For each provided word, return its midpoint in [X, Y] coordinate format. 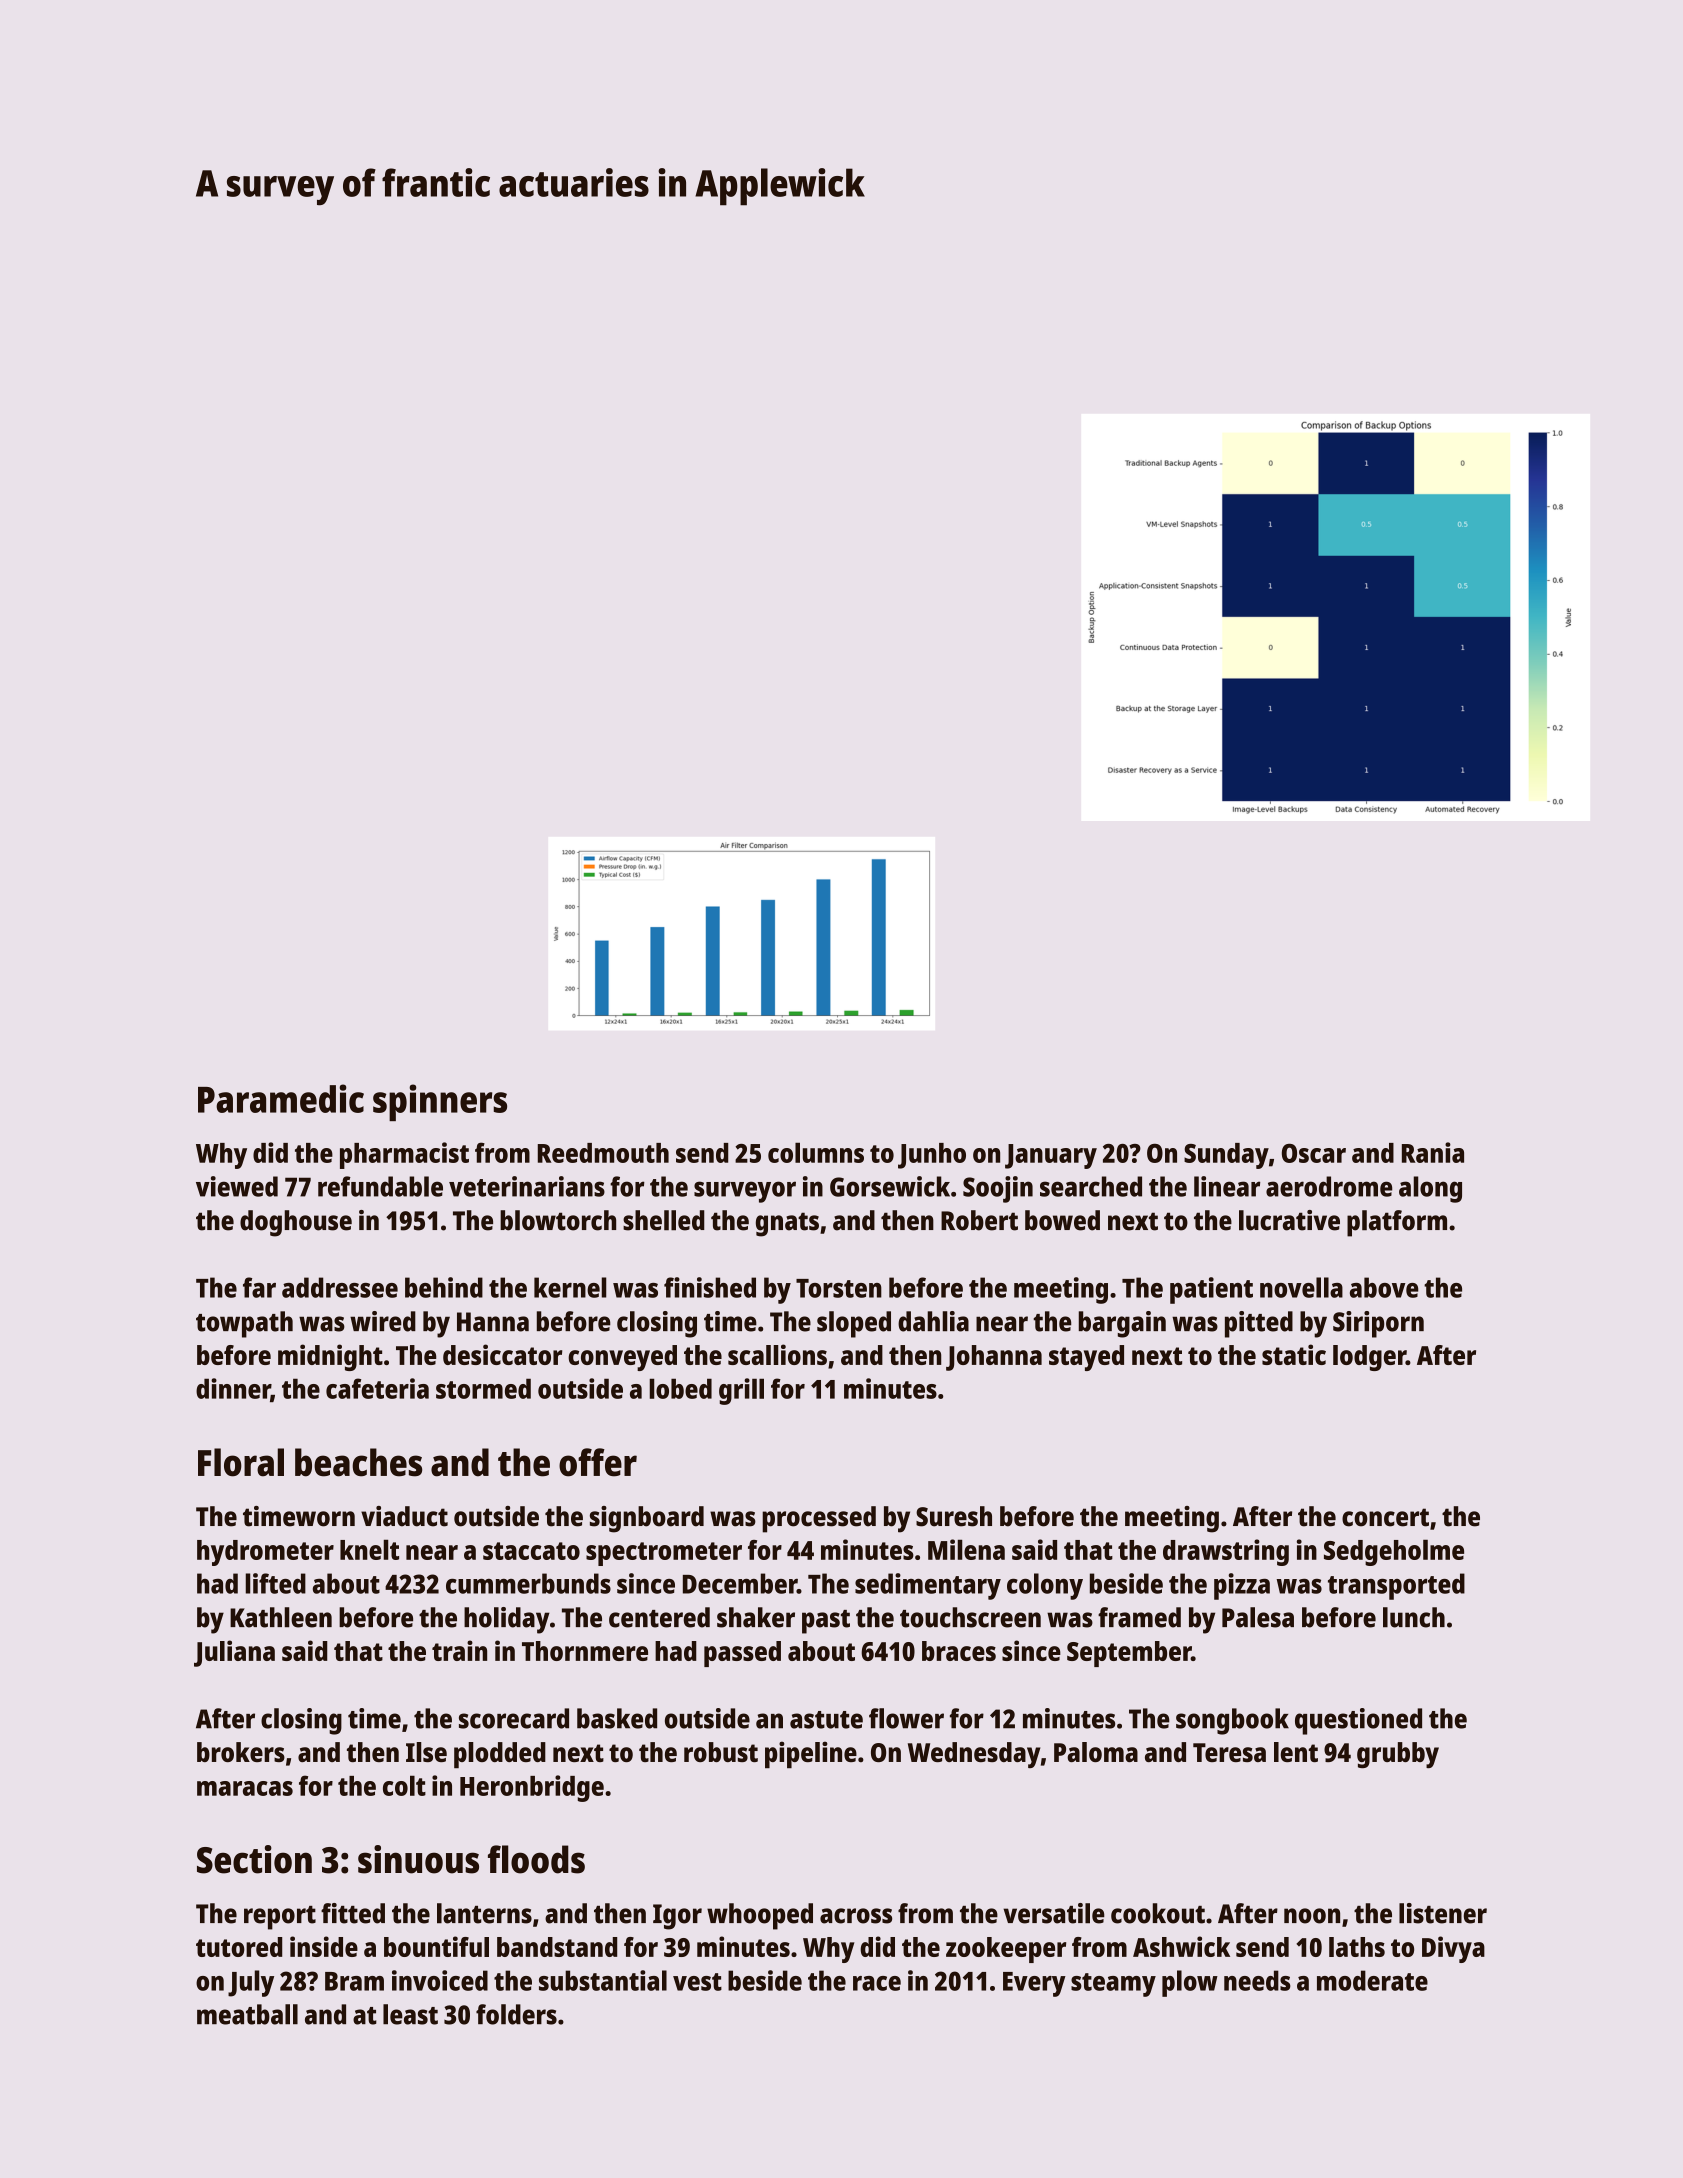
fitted [353, 1913]
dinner [233, 1389]
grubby [1398, 1755]
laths [1357, 1947]
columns [816, 1152]
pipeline [811, 1754]
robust [721, 1752]
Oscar [1314, 1153]
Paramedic [281, 1098]
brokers [241, 1752]
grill [741, 1391]
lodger [1369, 1358]
